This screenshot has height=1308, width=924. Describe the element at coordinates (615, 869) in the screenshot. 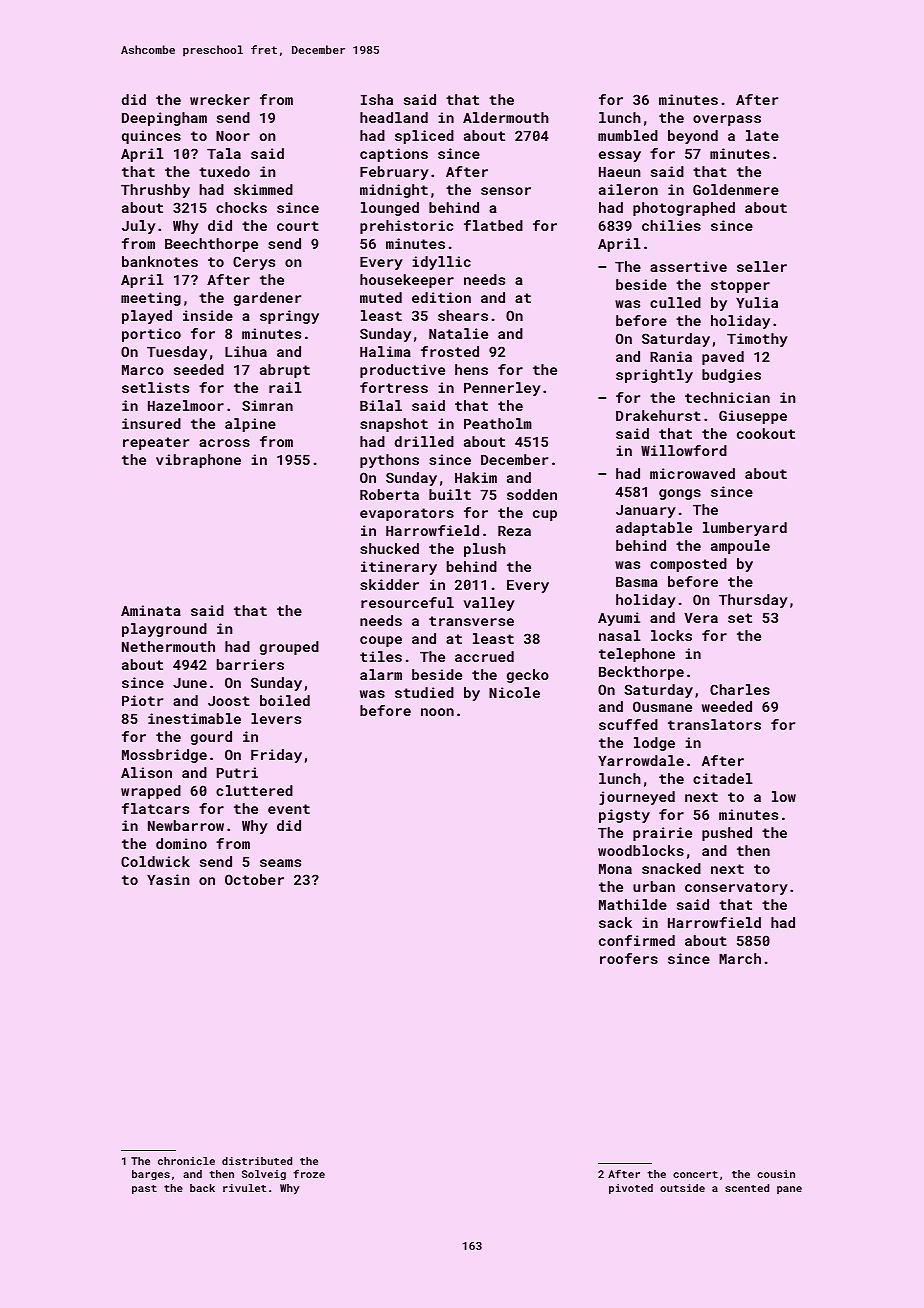

I see `Mona` at that location.
